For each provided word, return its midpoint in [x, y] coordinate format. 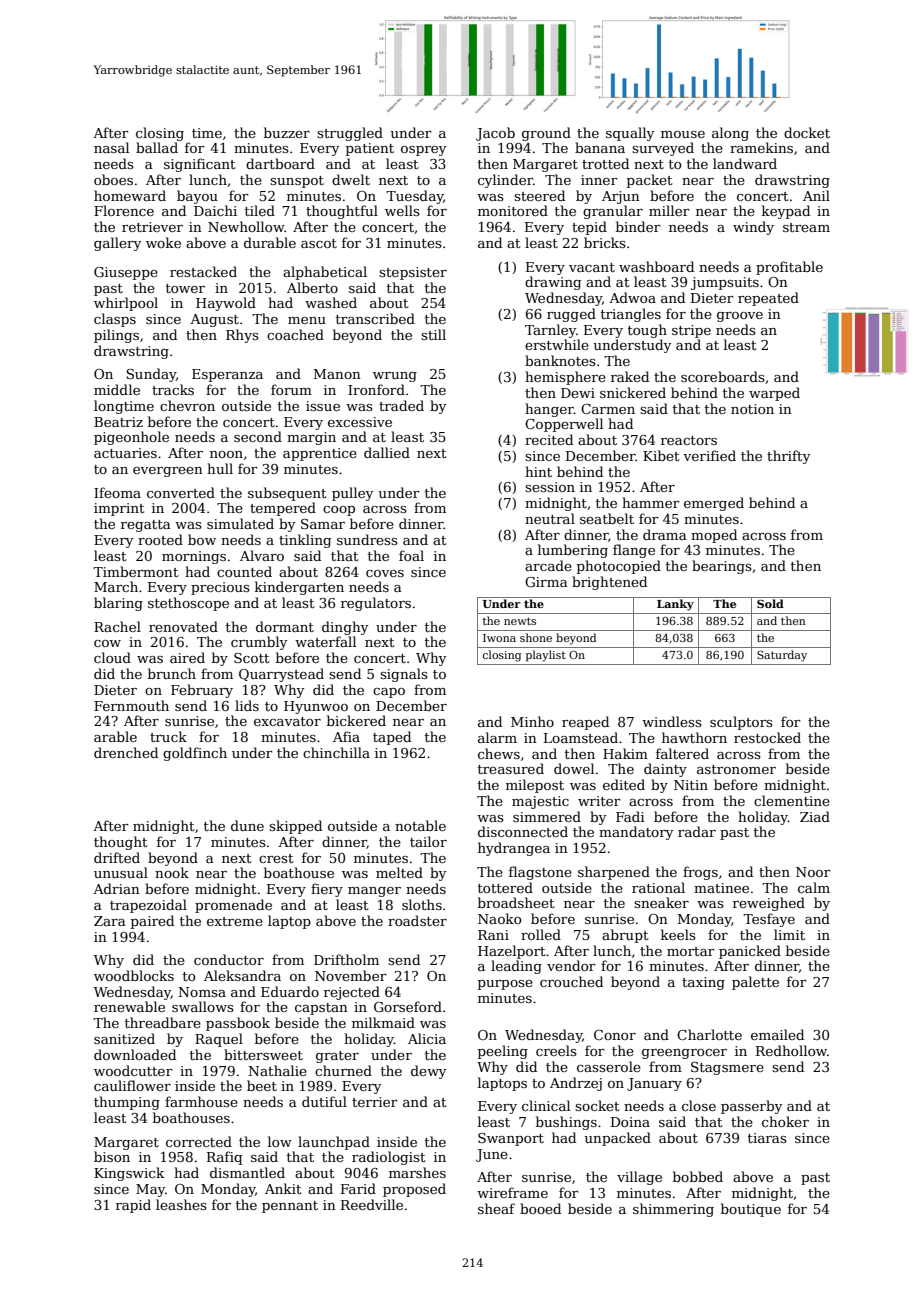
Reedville [372, 1204]
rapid [133, 1206]
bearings [722, 567]
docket [807, 132]
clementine [792, 800]
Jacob [495, 134]
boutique [751, 1210]
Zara [110, 921]
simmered [547, 816]
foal [411, 555]
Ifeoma [117, 492]
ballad [157, 147]
